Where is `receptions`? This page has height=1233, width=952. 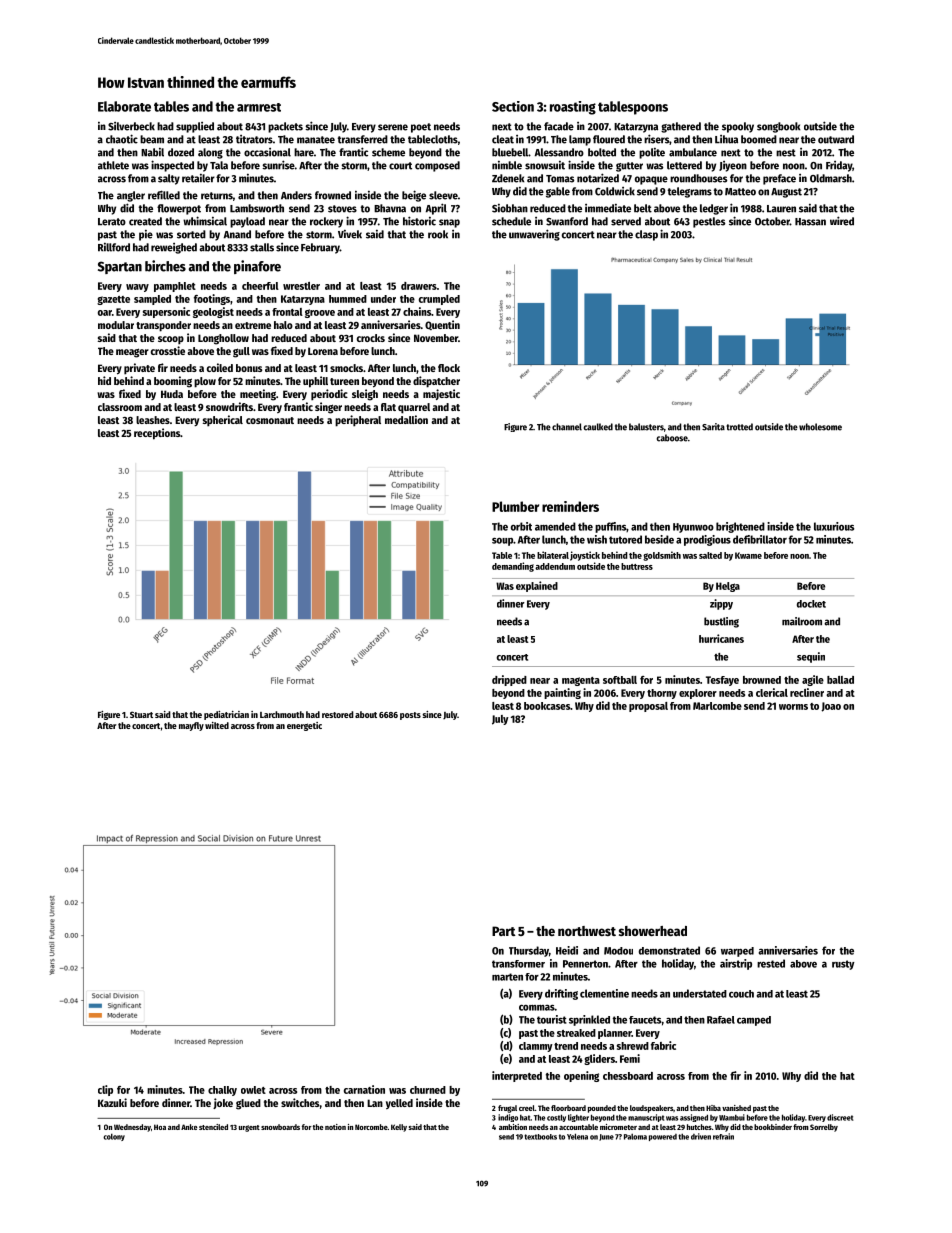
receptions is located at coordinates (157, 434).
